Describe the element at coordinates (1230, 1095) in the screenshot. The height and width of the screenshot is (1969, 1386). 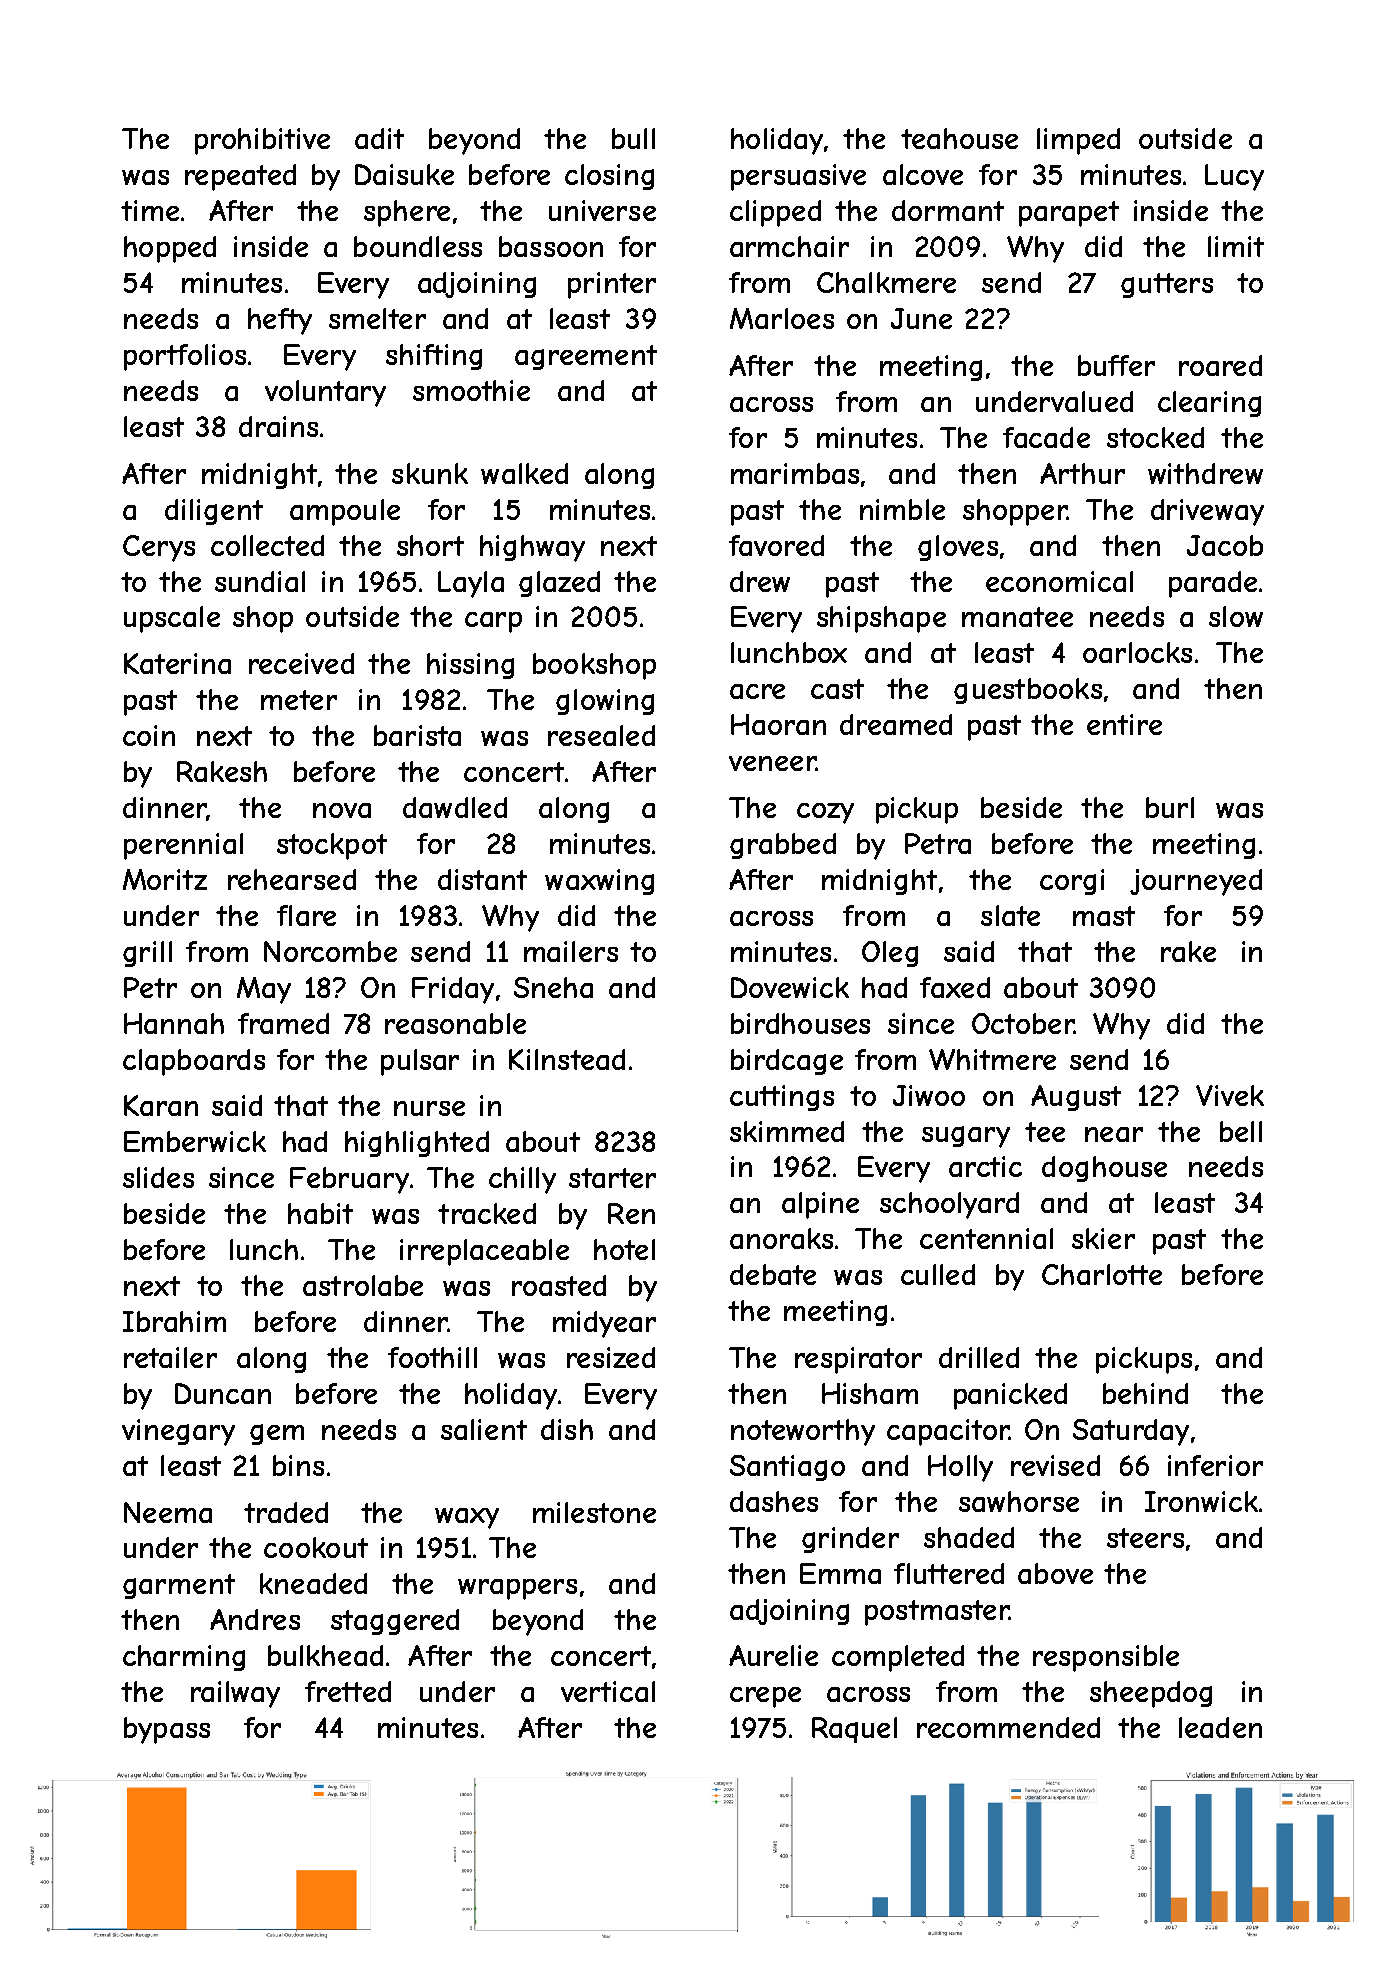
I see `Vivek` at that location.
